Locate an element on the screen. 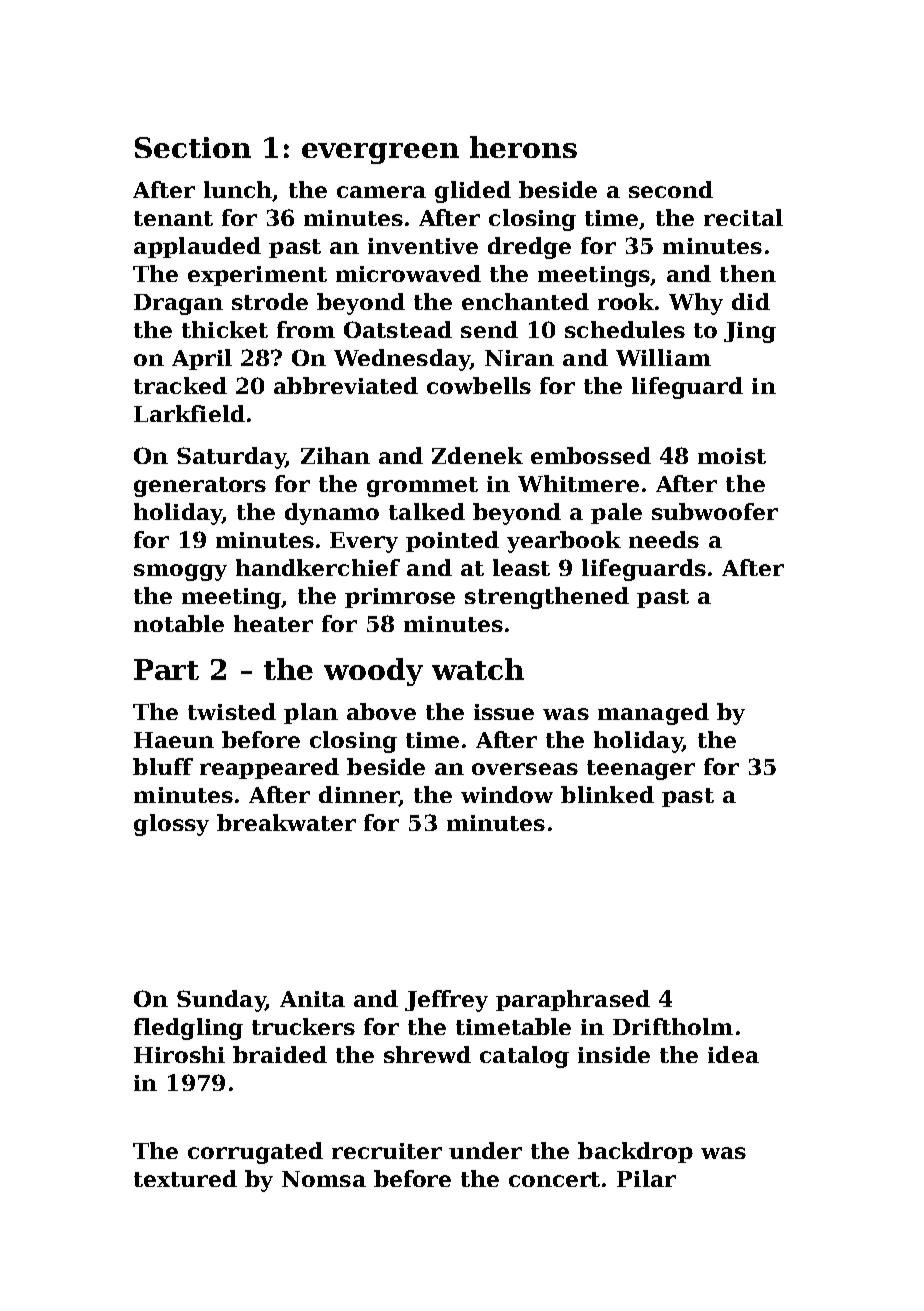 This screenshot has height=1311, width=924. tenant is located at coordinates (173, 218).
